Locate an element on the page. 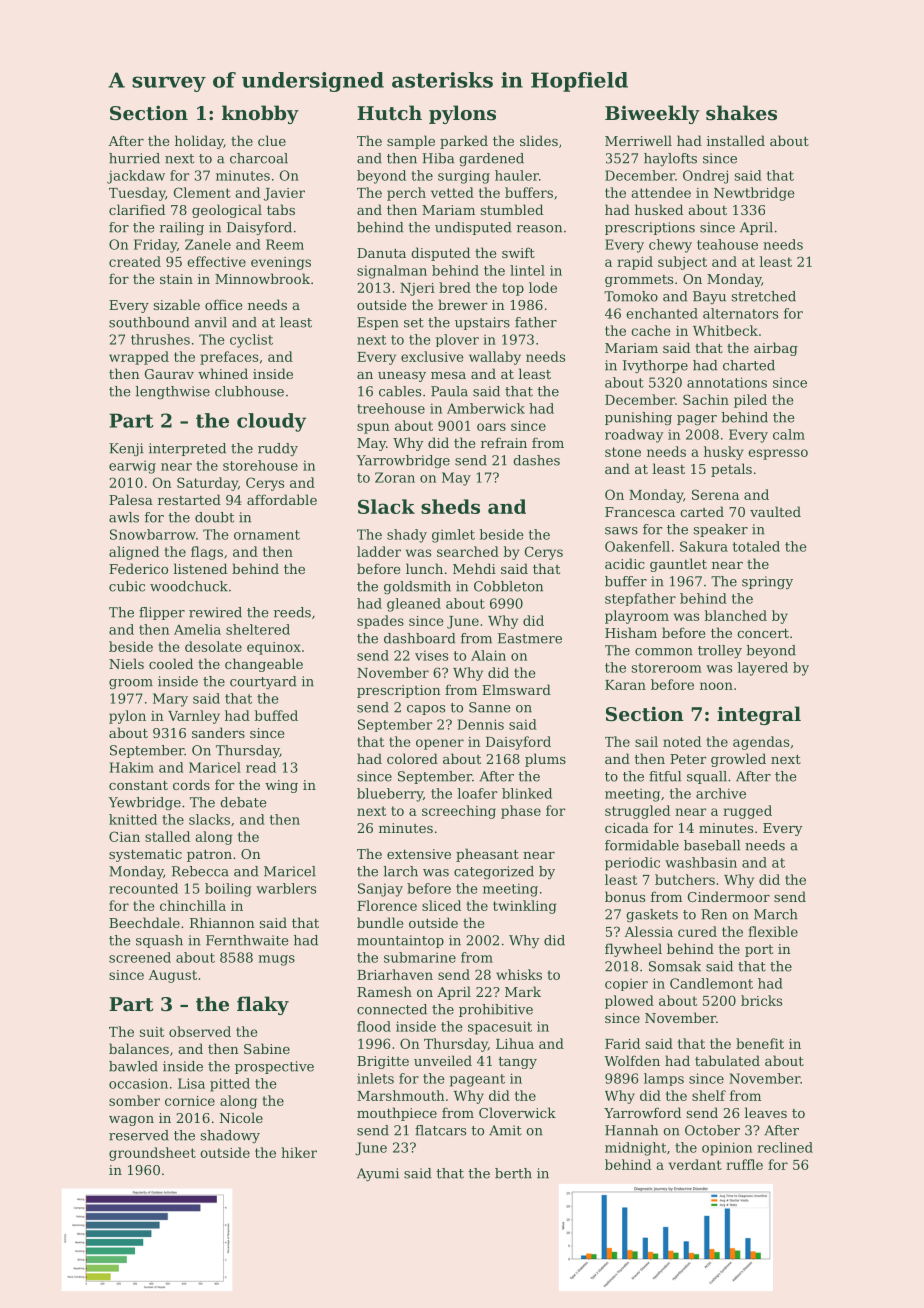 This document has width=924, height=1308. knobby is located at coordinates (260, 114).
